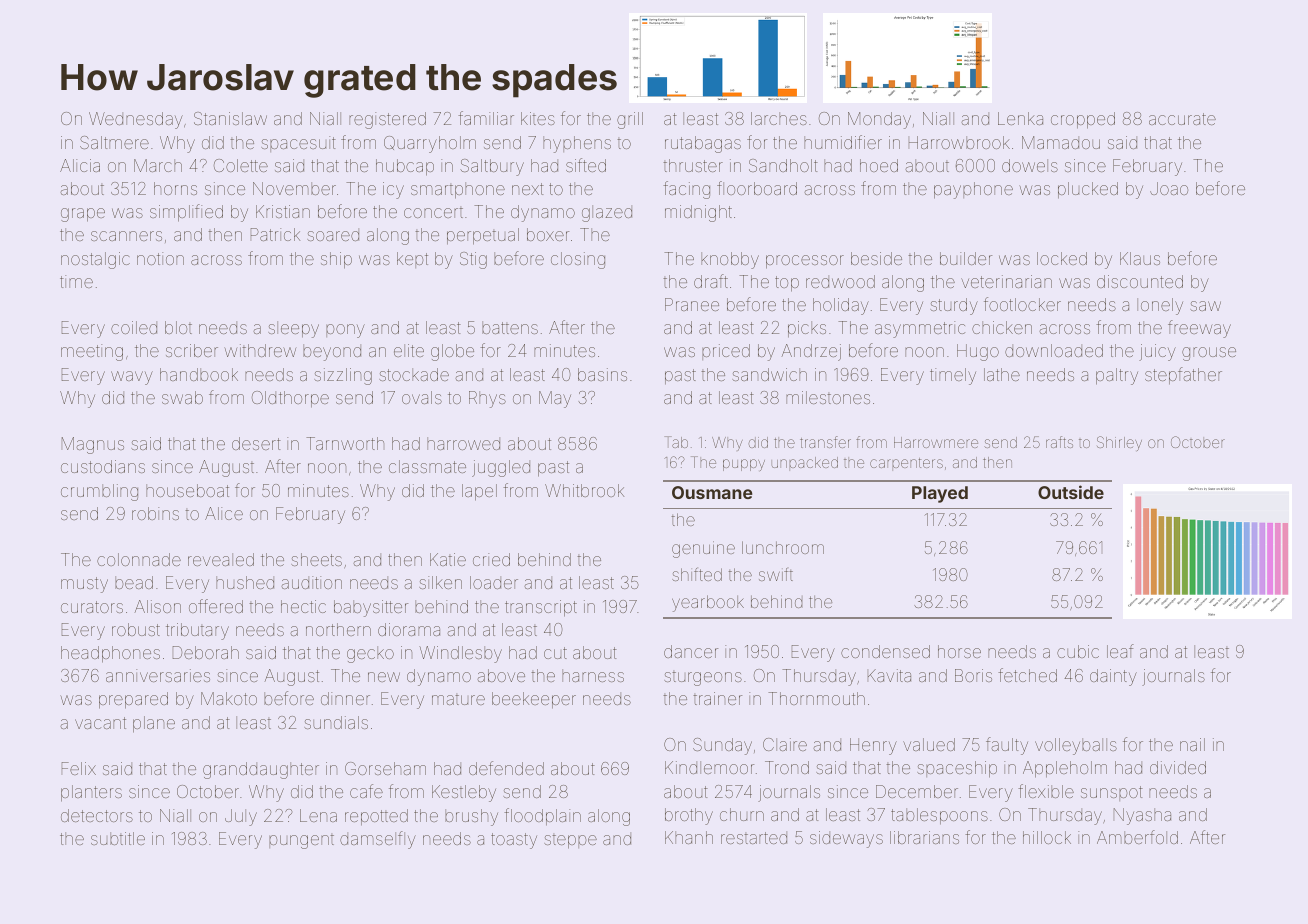 The image size is (1308, 924). Describe the element at coordinates (370, 654) in the image. I see `gecko` at that location.
